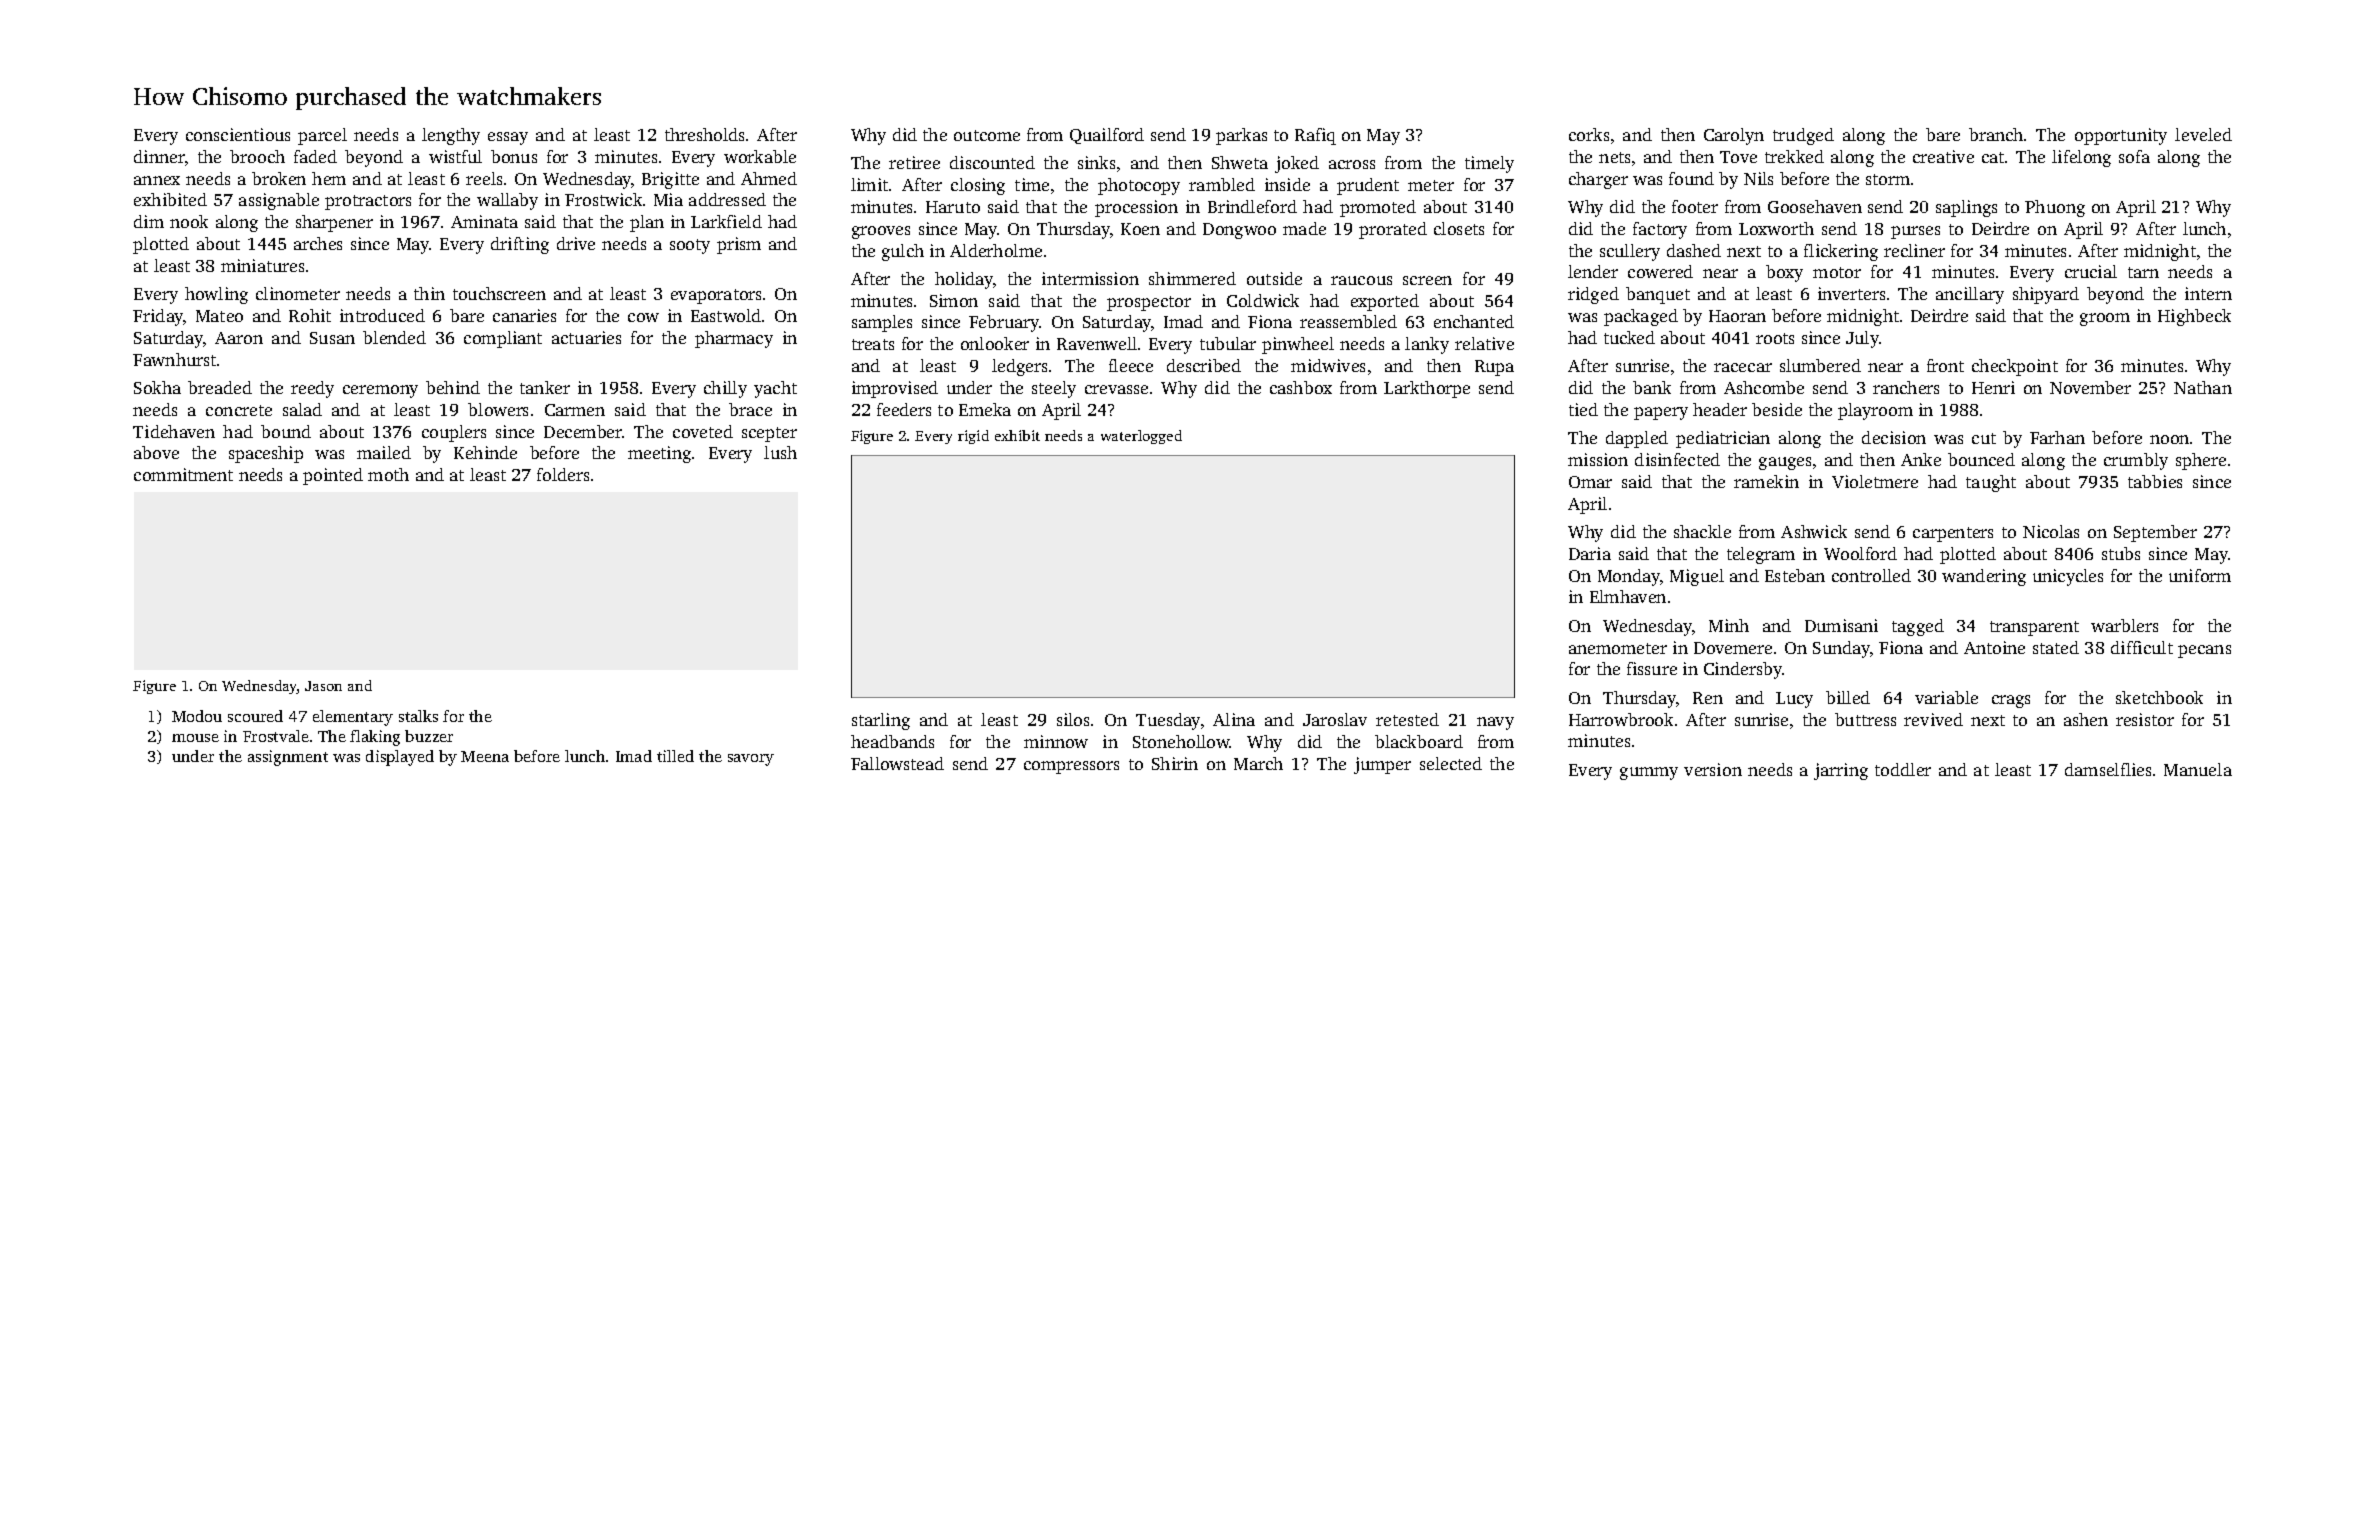 The width and height of the screenshot is (2366, 1531). I want to click on creative, so click(1943, 156).
